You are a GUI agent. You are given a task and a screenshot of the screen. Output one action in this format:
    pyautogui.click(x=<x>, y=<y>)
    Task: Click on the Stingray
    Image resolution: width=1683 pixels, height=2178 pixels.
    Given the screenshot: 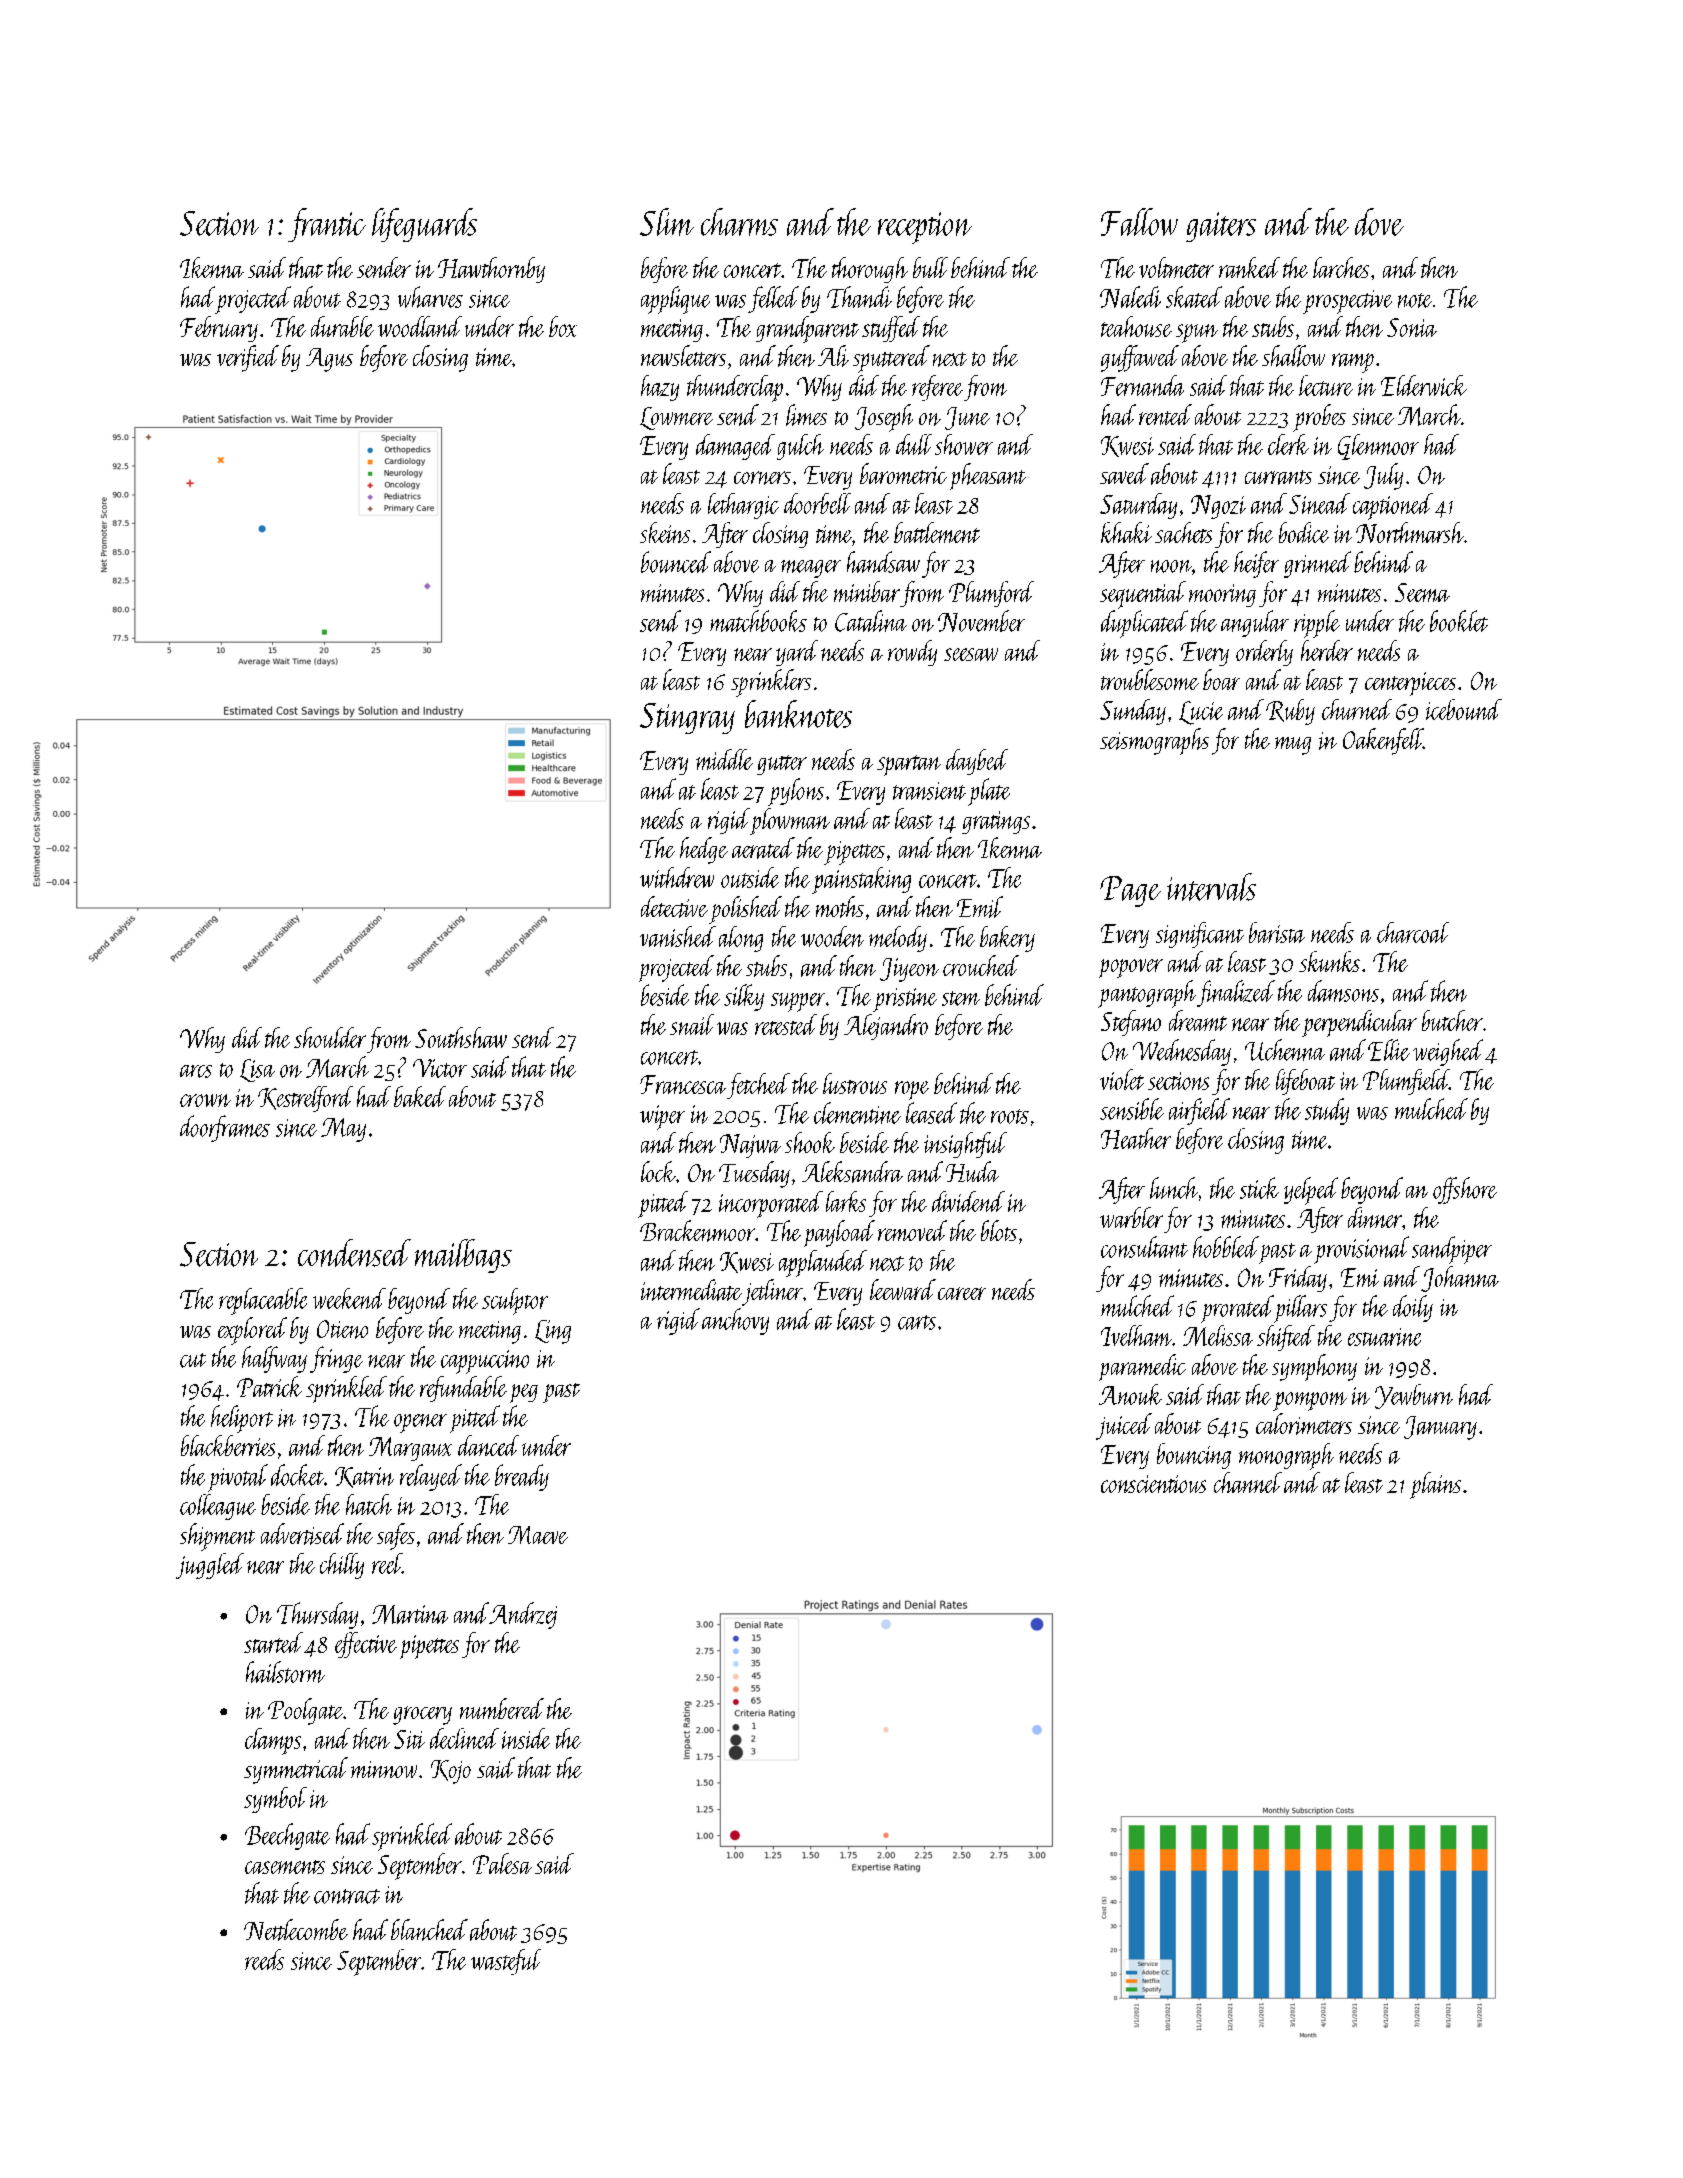 What is the action you would take?
    pyautogui.click(x=687, y=718)
